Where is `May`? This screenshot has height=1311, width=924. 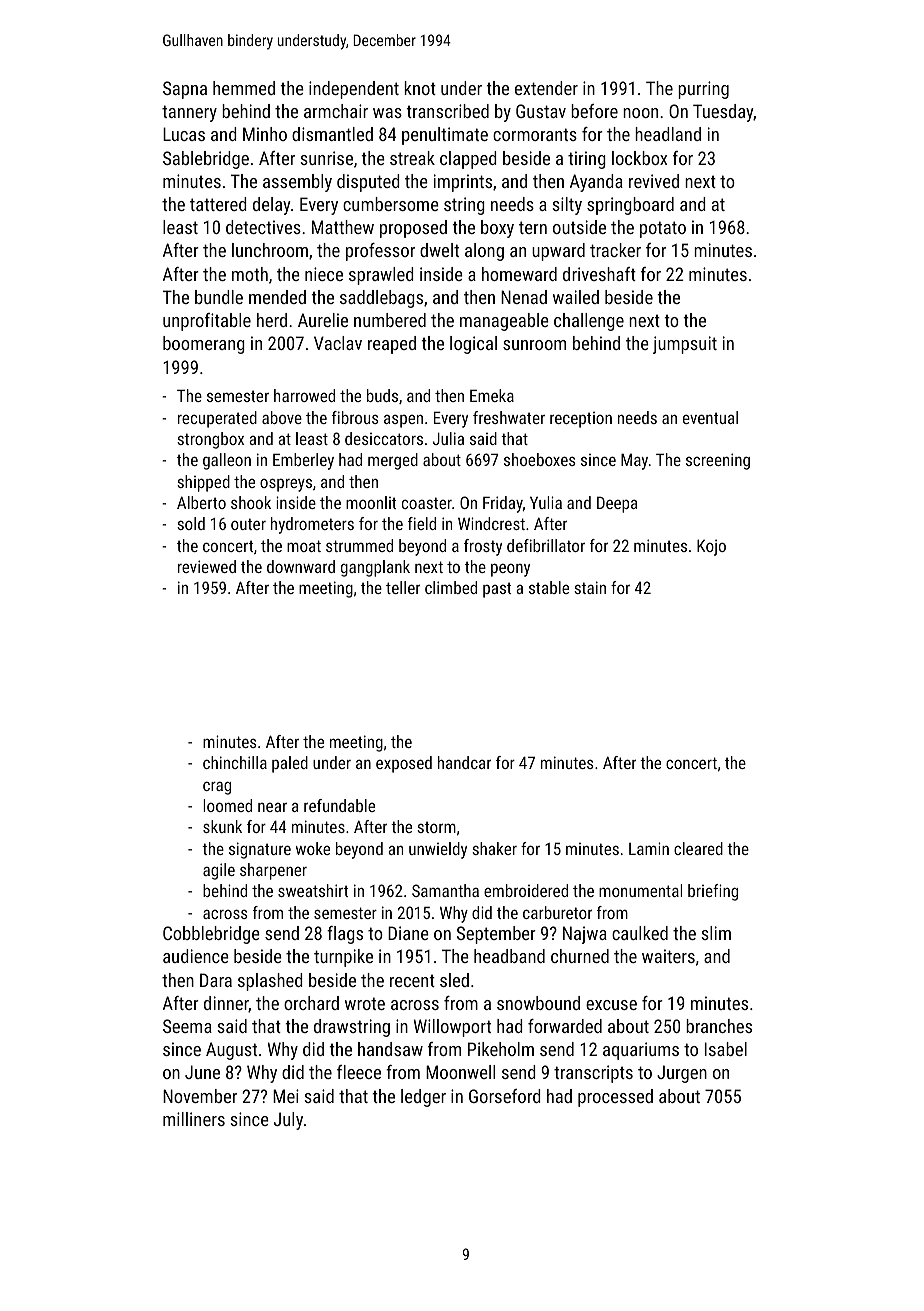
May is located at coordinates (634, 461).
